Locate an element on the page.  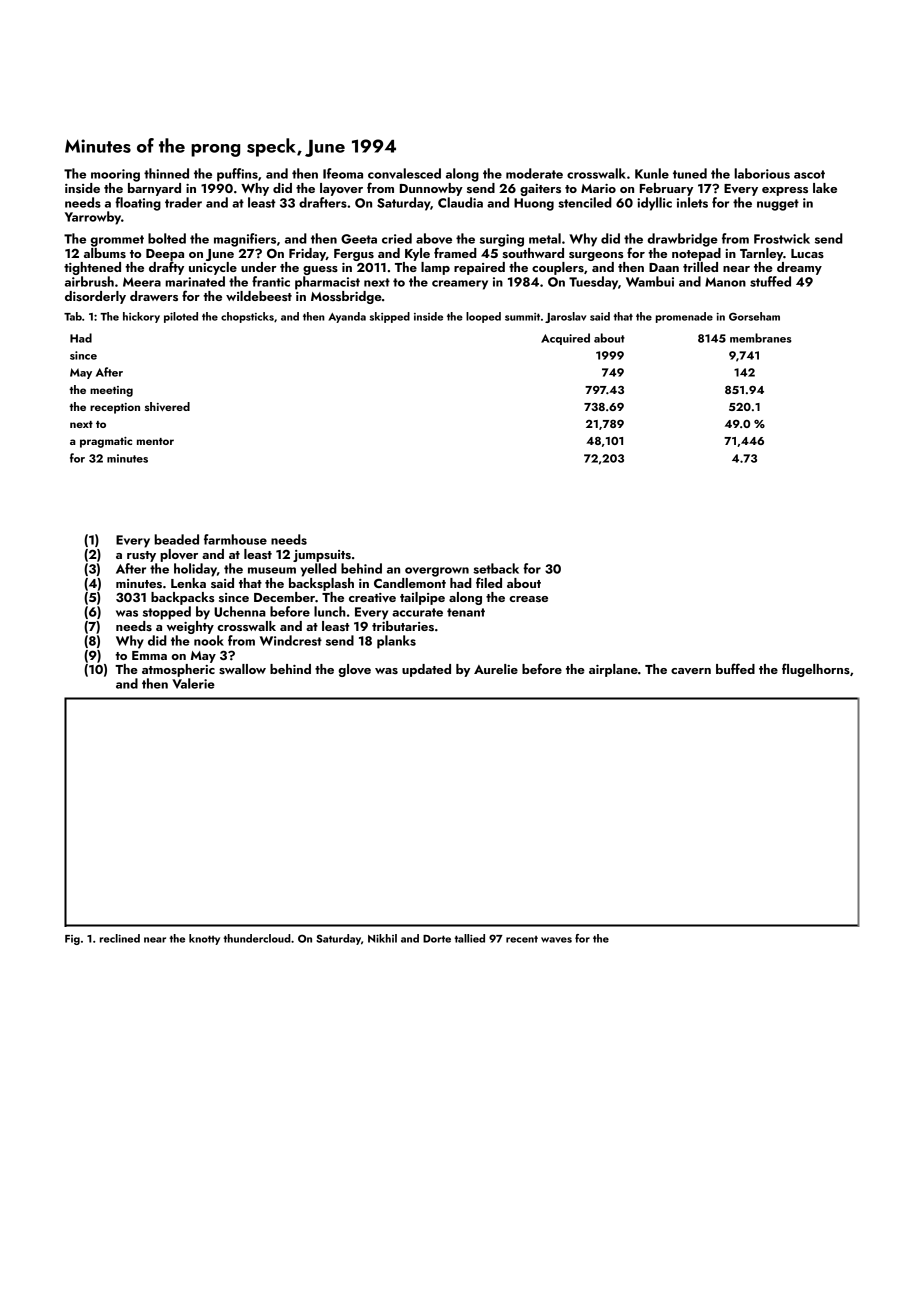
waves is located at coordinates (556, 940).
